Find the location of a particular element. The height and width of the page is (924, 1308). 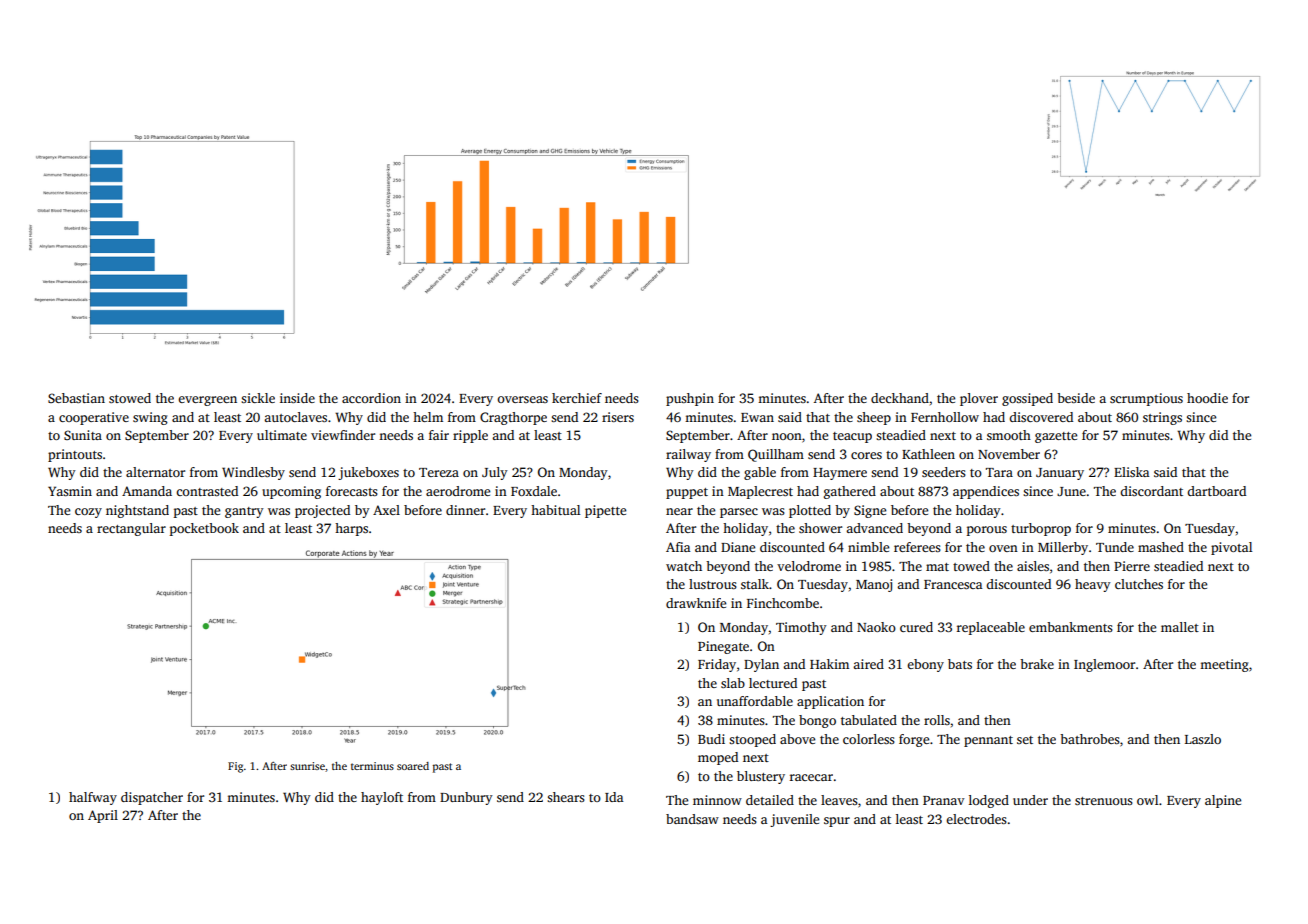

gazette is located at coordinates (1056, 437).
